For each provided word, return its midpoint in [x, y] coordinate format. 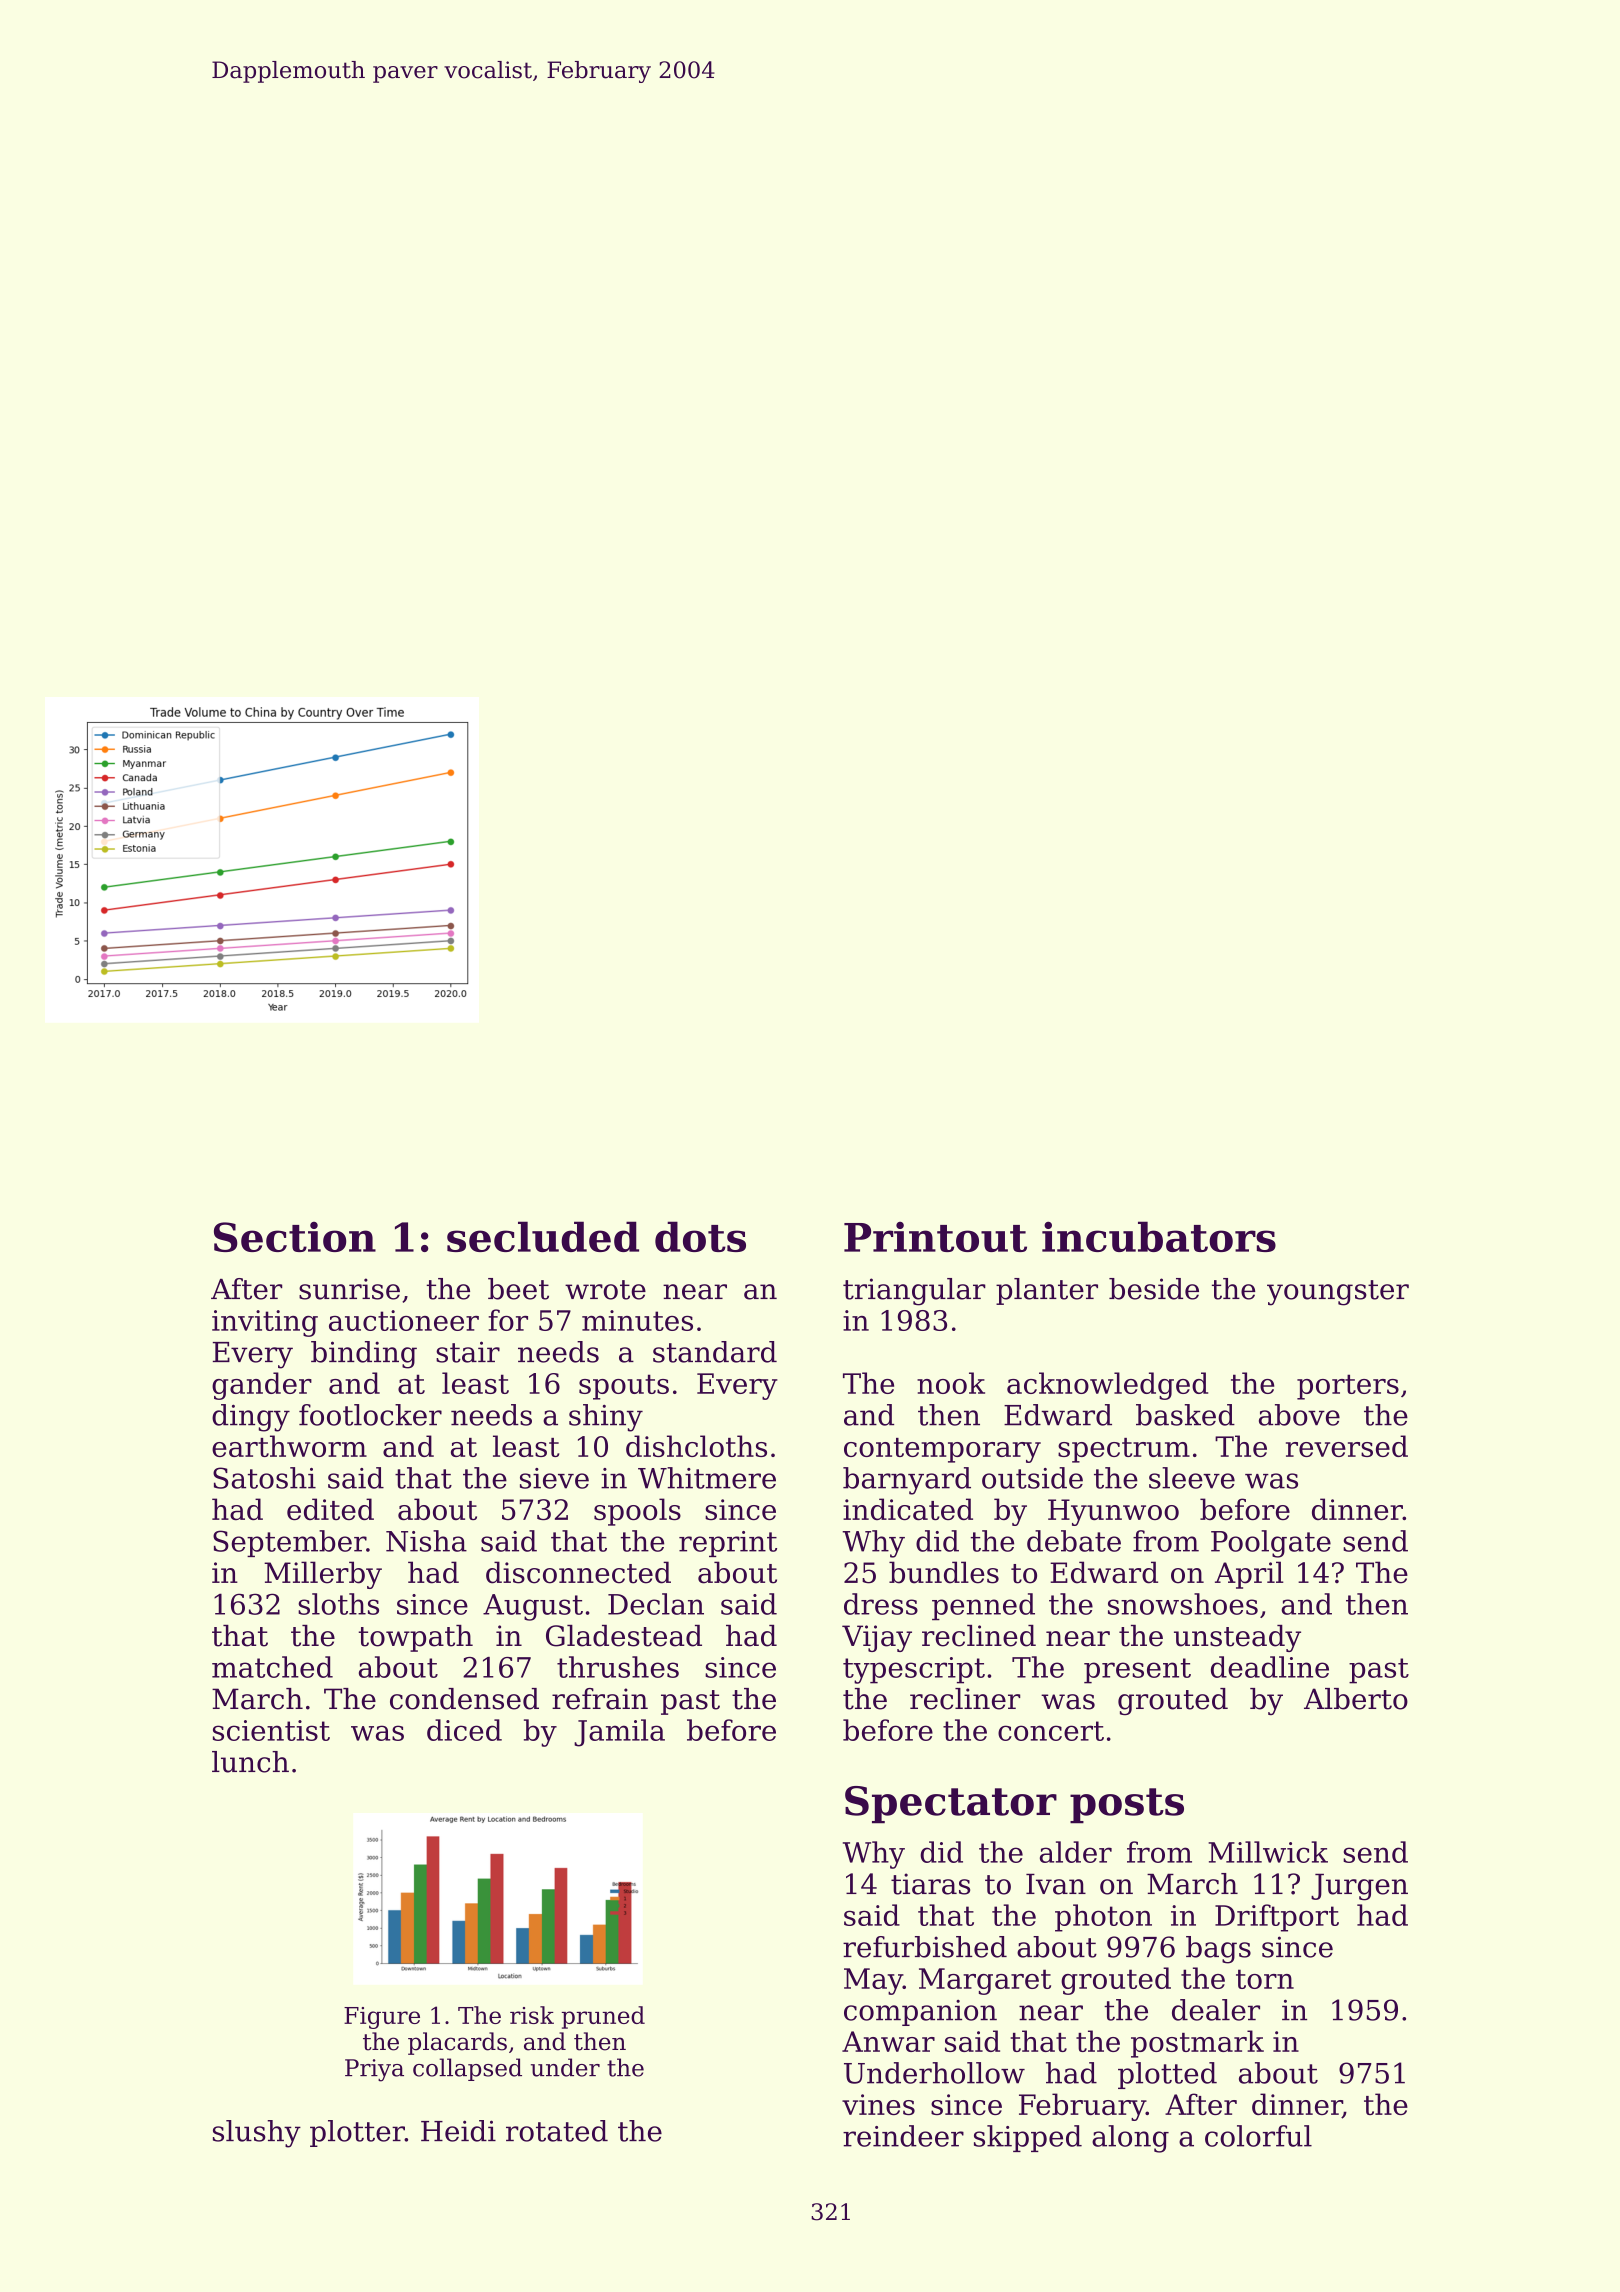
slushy [257, 2134]
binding [364, 1355]
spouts [624, 1387]
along [1130, 2139]
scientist [271, 1730]
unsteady [1237, 1638]
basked [1185, 1415]
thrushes [618, 1667]
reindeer [903, 2136]
